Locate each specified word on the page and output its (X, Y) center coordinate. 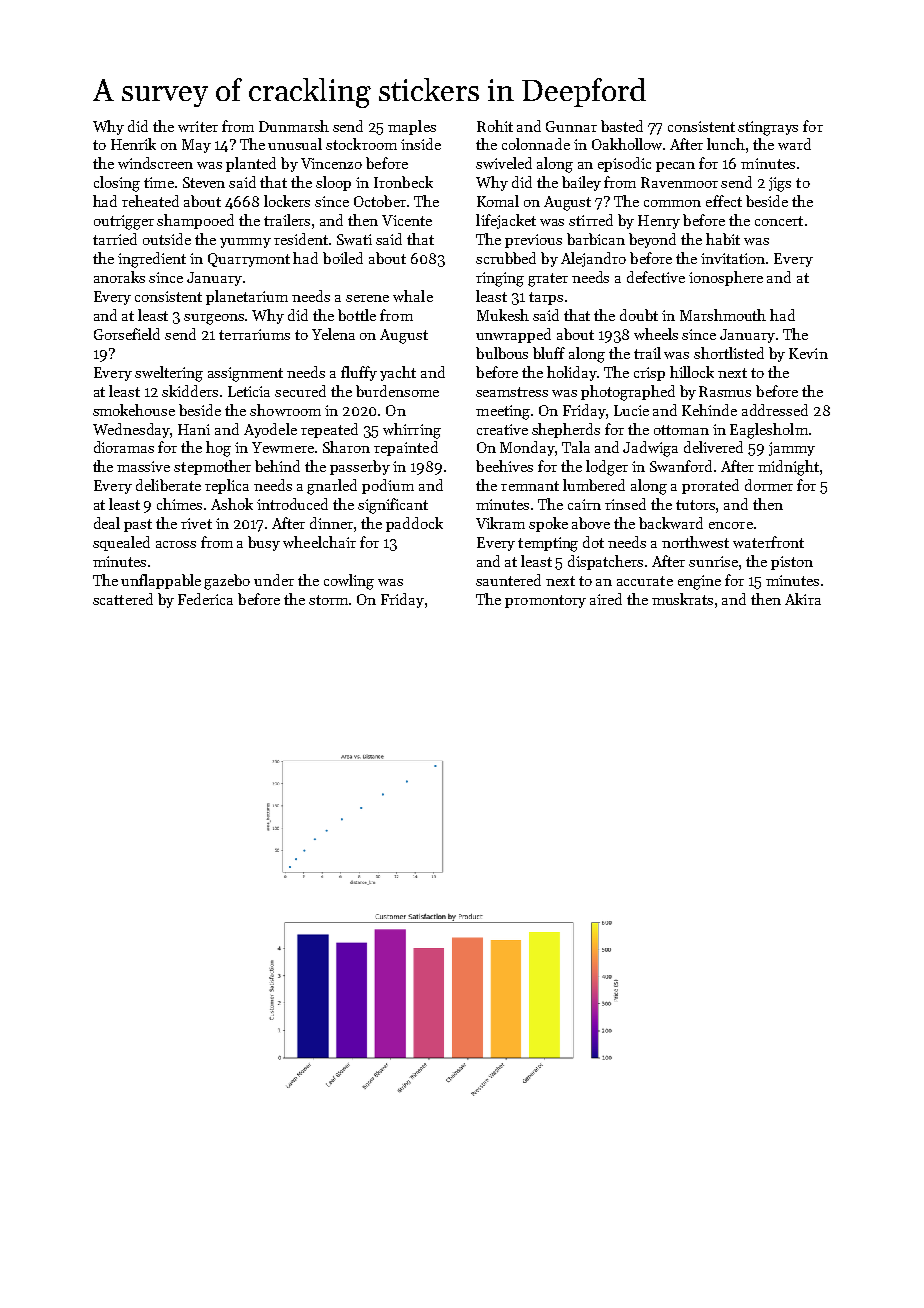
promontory (545, 601)
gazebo (227, 582)
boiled (343, 258)
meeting (503, 412)
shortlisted (729, 353)
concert (779, 221)
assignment (245, 374)
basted (622, 126)
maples (412, 127)
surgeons (214, 319)
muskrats (682, 599)
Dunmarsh (294, 126)
